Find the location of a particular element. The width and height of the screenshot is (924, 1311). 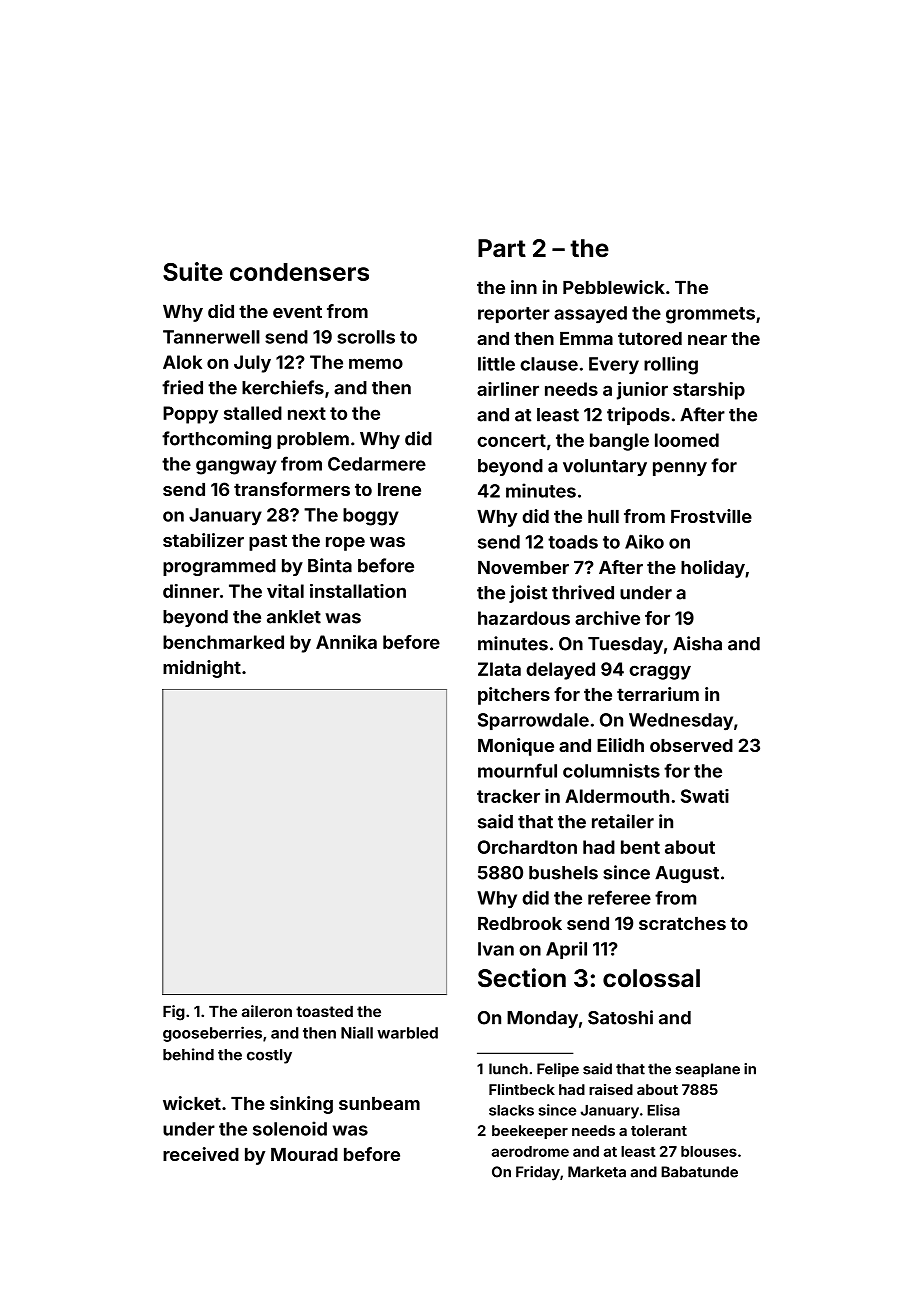

Fig is located at coordinates (174, 1013).
